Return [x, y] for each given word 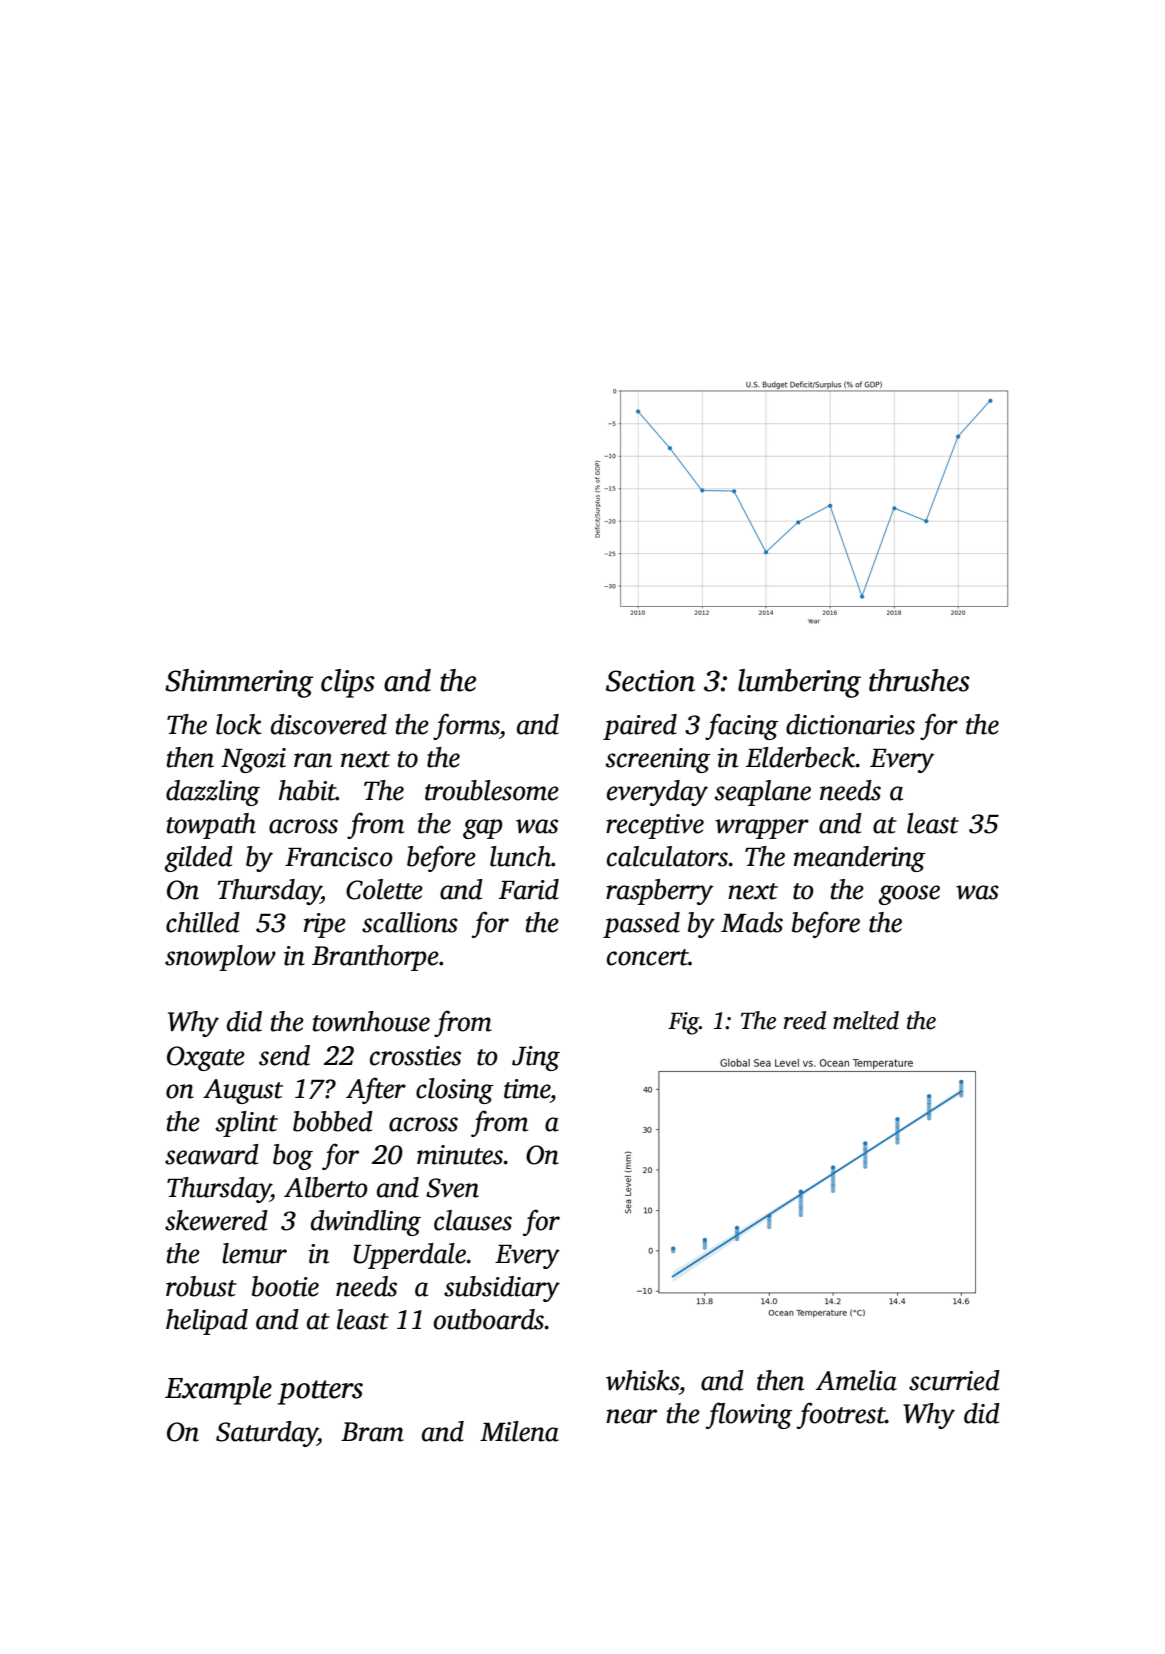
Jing [536, 1058]
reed [805, 1020]
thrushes [919, 680]
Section [650, 681]
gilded [199, 859]
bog [293, 1157]
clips [348, 683]
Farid [529, 889]
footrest [841, 1415]
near [631, 1416]
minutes [460, 1155]
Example [218, 1390]
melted [866, 1020]
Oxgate [206, 1058]
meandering [859, 859]
